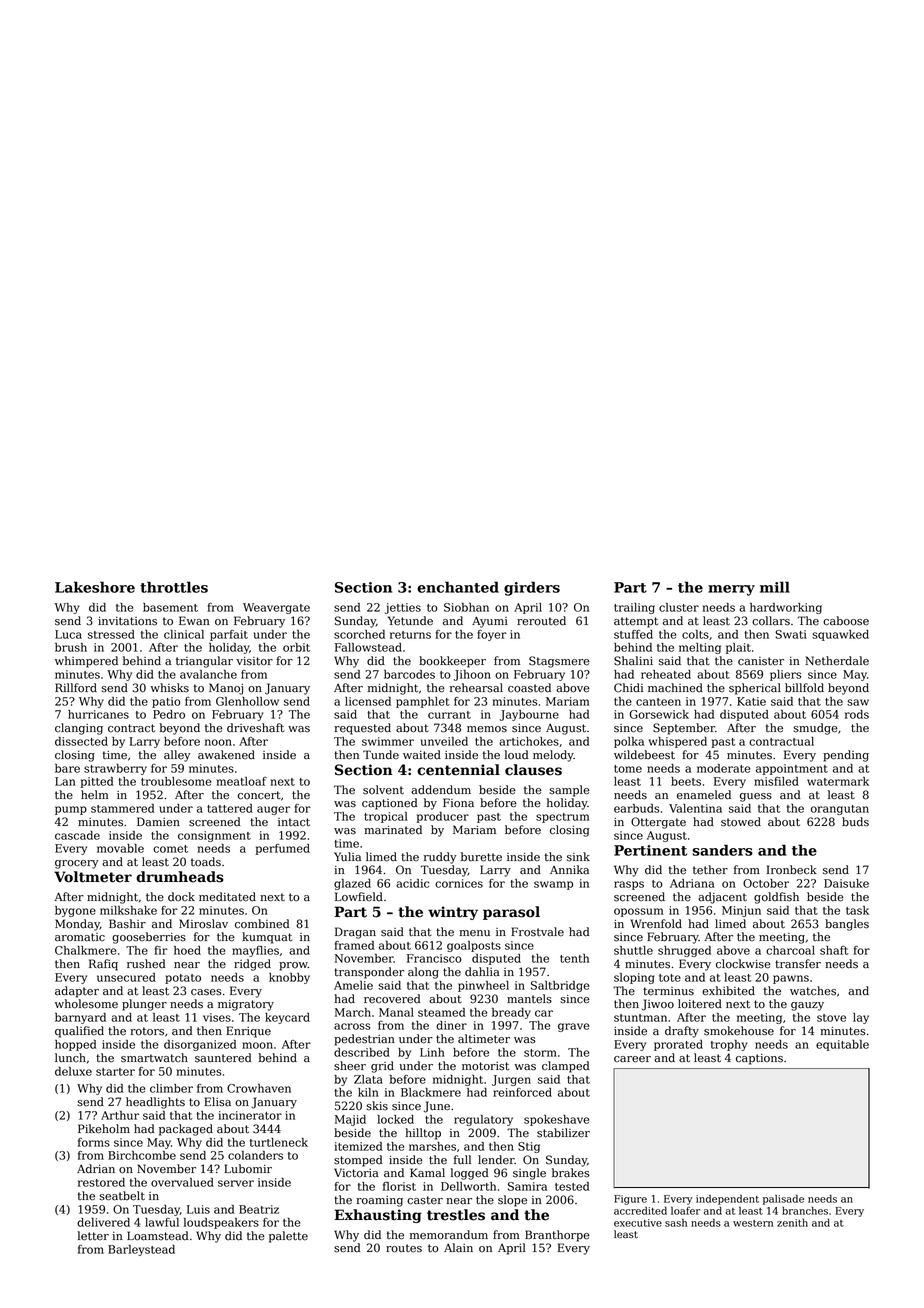 This screenshot has height=1308, width=924. What do you see at coordinates (81, 741) in the screenshot?
I see `dissected` at bounding box center [81, 741].
